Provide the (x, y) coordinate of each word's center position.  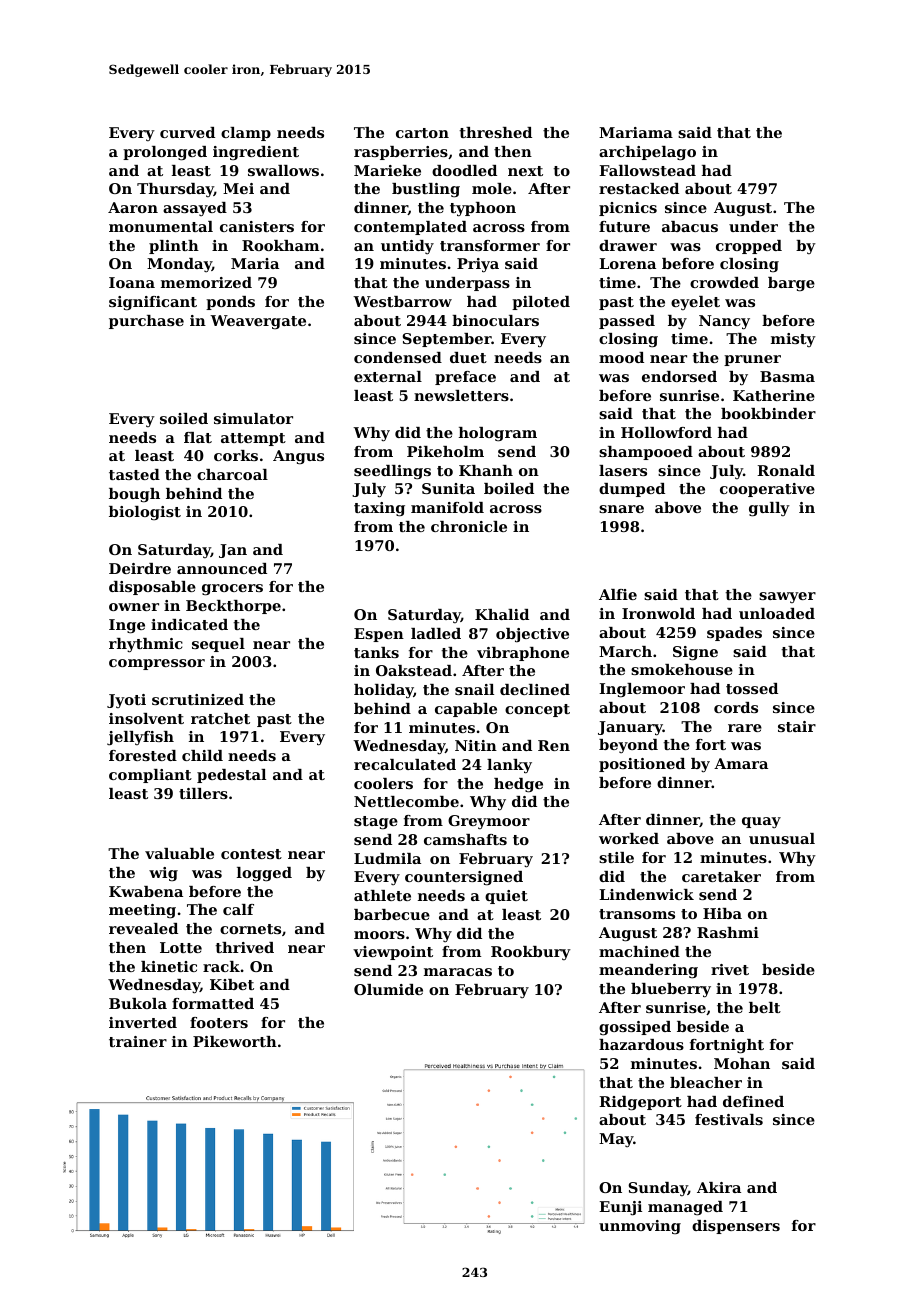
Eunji (620, 1208)
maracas (458, 972)
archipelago (647, 153)
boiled (509, 488)
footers (219, 1022)
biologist (145, 513)
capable (466, 710)
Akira (719, 1187)
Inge (127, 626)
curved (187, 132)
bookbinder (768, 413)
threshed (495, 132)
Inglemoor (642, 690)
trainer (138, 1041)
